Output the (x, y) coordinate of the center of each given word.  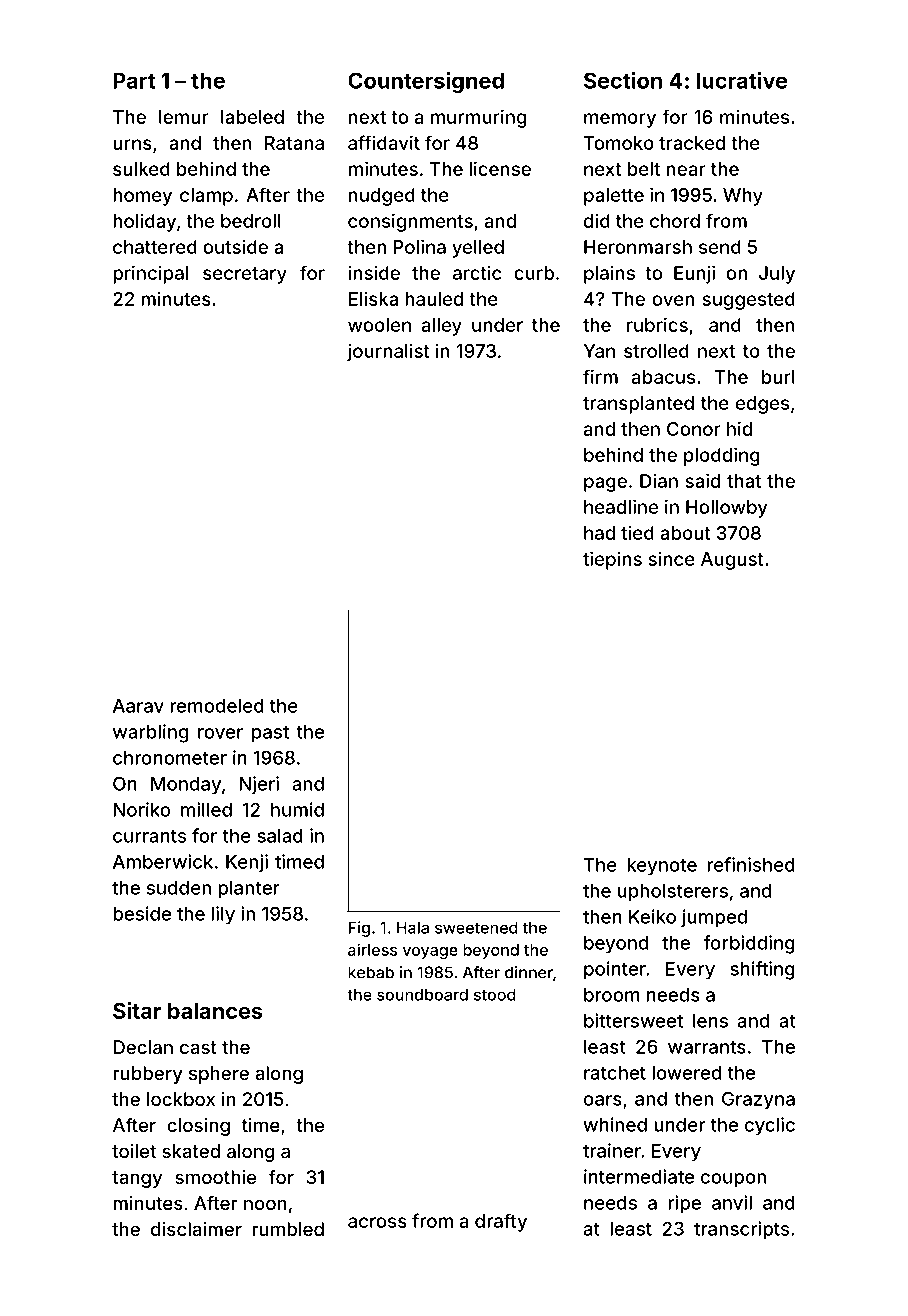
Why (743, 197)
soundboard (422, 995)
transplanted (638, 405)
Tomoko (619, 143)
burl (778, 377)
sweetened (476, 928)
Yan (599, 351)
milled (206, 809)
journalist (388, 352)
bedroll (251, 221)
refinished (751, 864)
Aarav (138, 706)
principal (150, 274)
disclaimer (196, 1229)
